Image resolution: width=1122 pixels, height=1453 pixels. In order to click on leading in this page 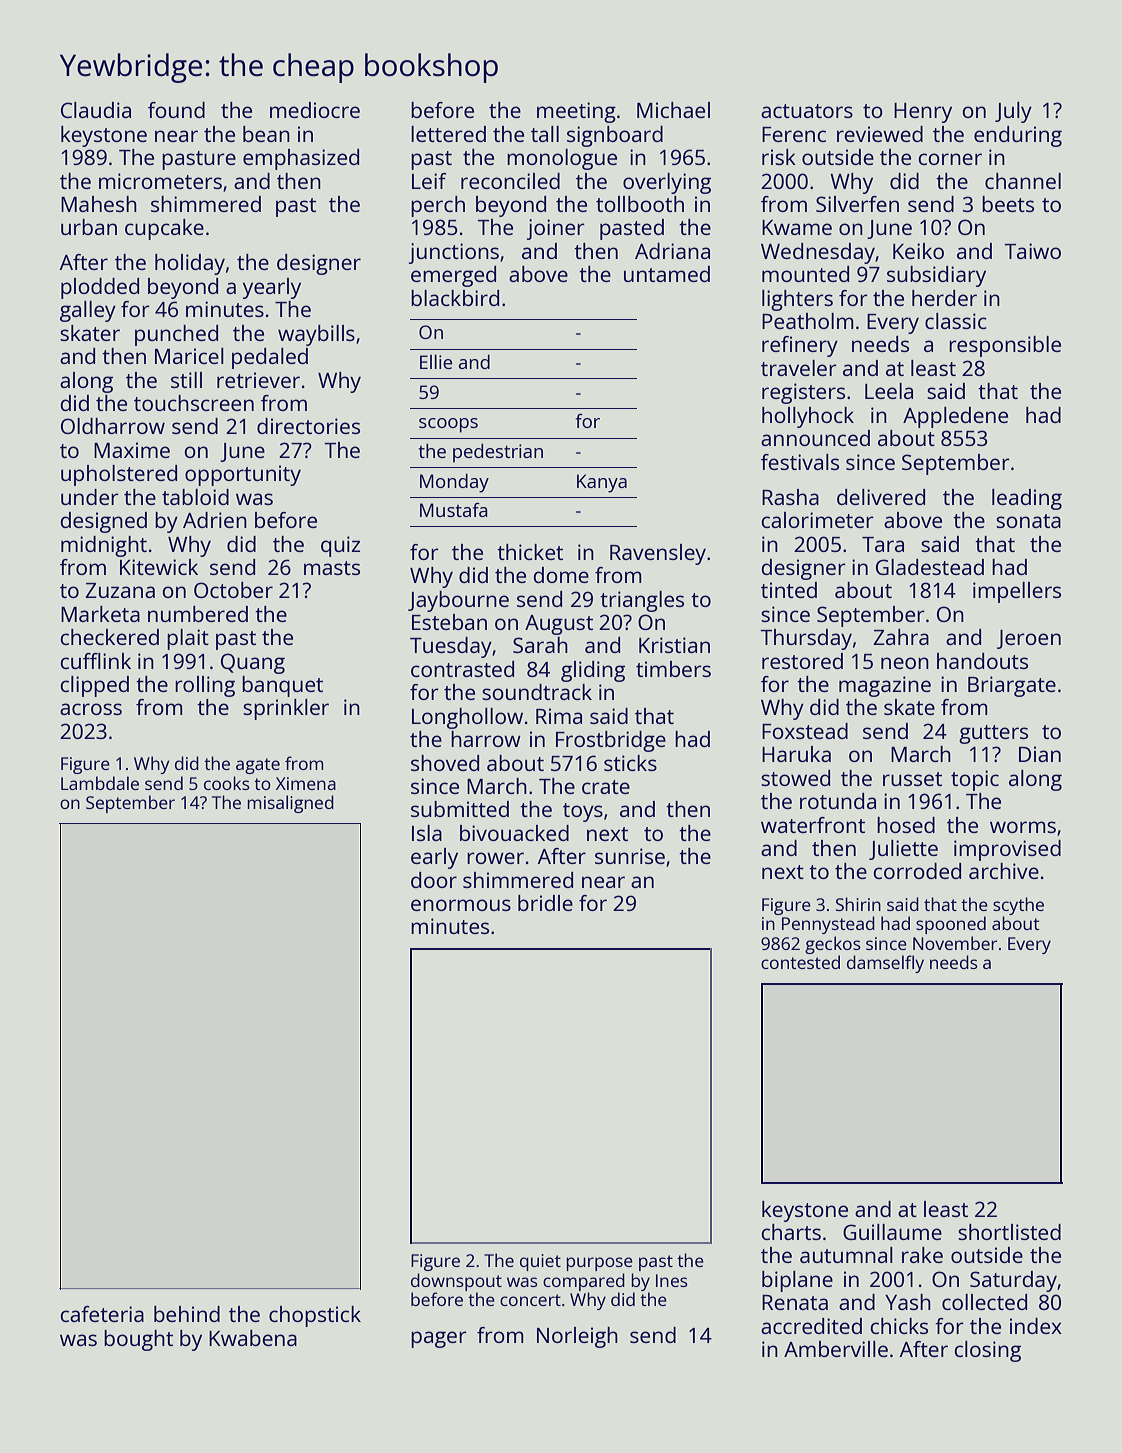, I will do `click(1027, 499)`.
